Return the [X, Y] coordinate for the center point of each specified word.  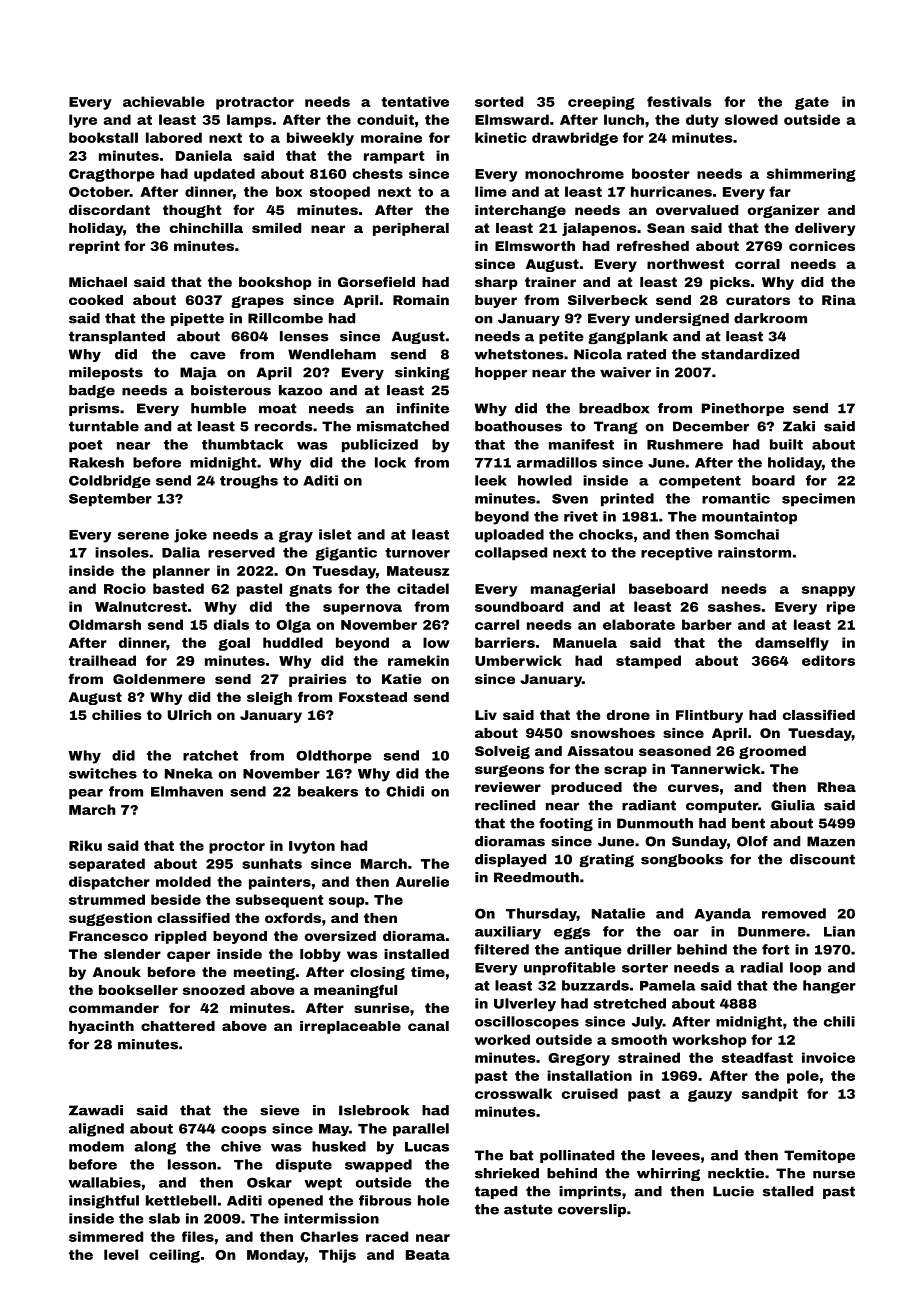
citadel [423, 588]
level [121, 1254]
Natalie [618, 913]
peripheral [411, 229]
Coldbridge [110, 481]
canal [428, 1026]
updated [224, 175]
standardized [750, 354]
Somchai [746, 534]
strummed [107, 899]
